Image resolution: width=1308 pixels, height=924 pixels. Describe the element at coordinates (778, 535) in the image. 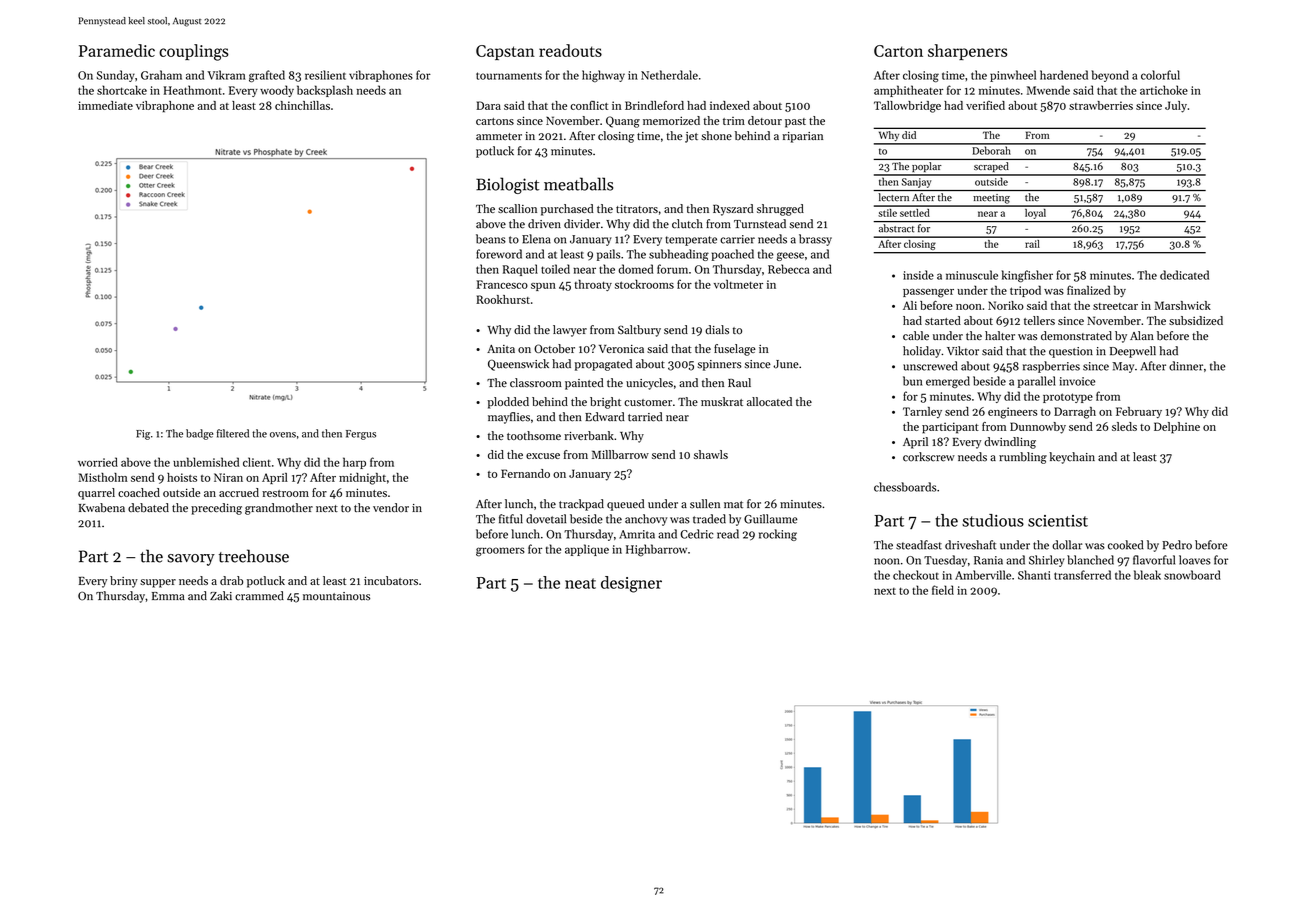

I see `rocking` at that location.
